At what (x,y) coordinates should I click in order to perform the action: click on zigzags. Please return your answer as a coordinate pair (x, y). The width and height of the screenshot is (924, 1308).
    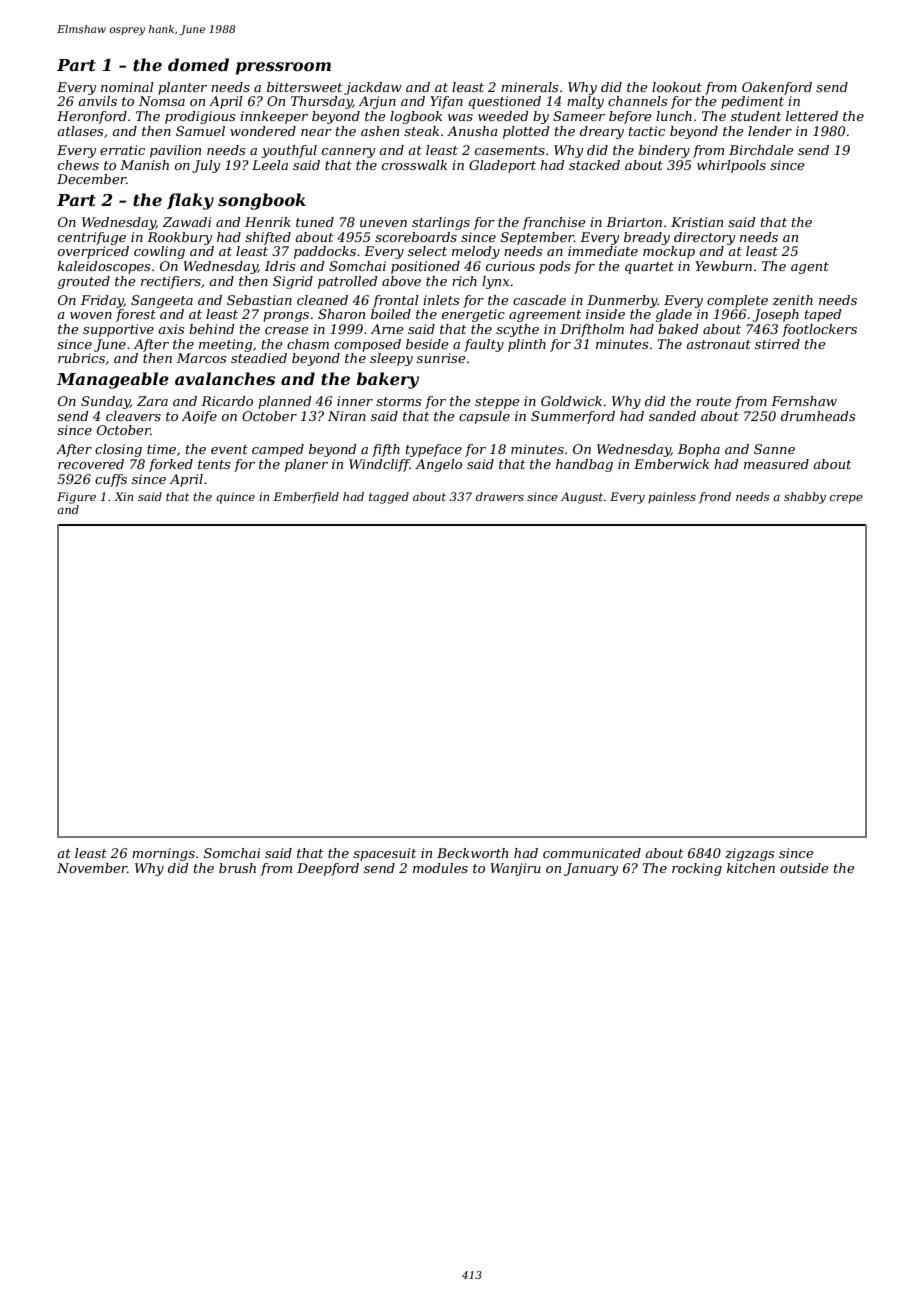
    Looking at the image, I should click on (749, 854).
